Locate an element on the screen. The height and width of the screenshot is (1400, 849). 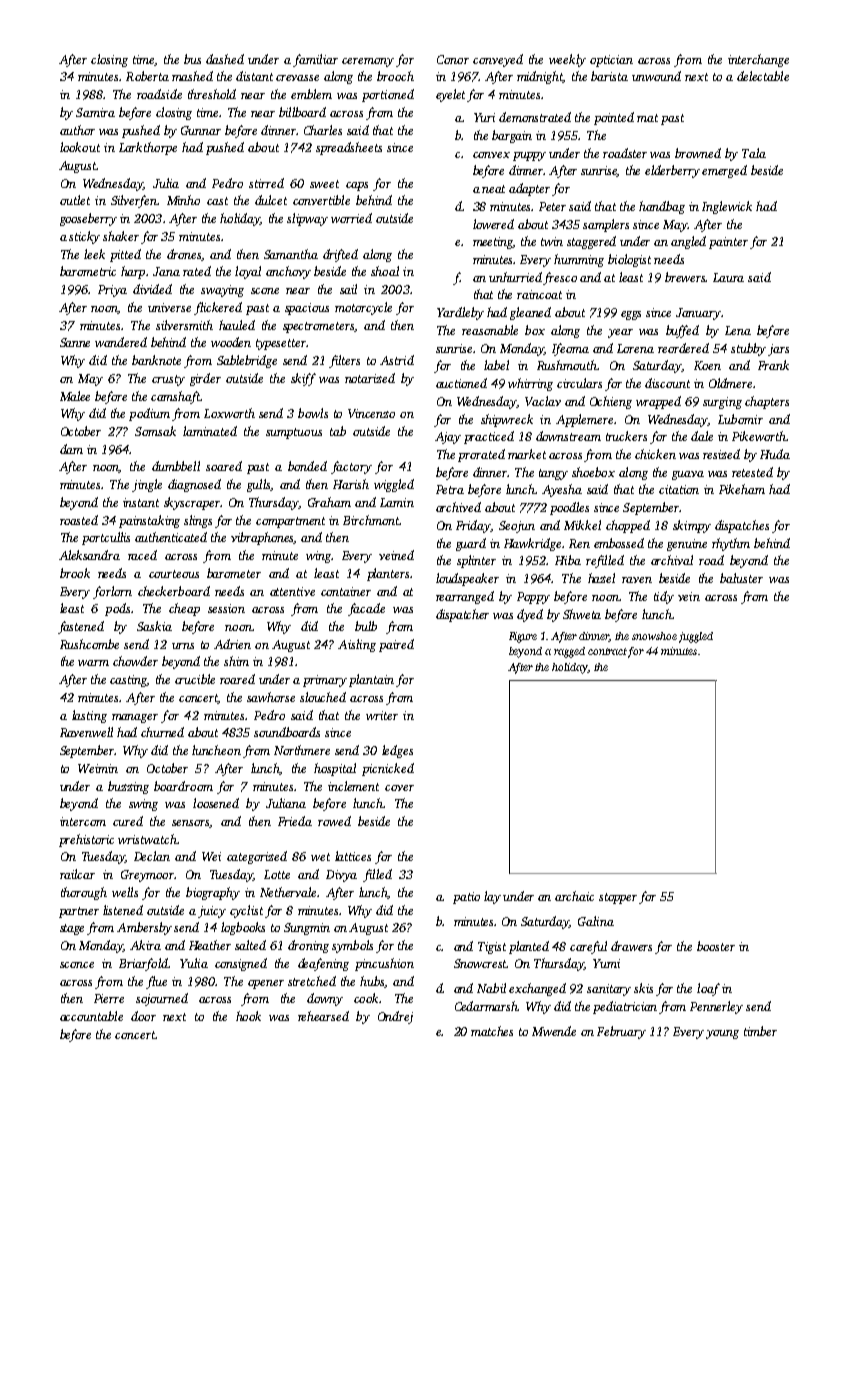
hook is located at coordinates (248, 1016).
